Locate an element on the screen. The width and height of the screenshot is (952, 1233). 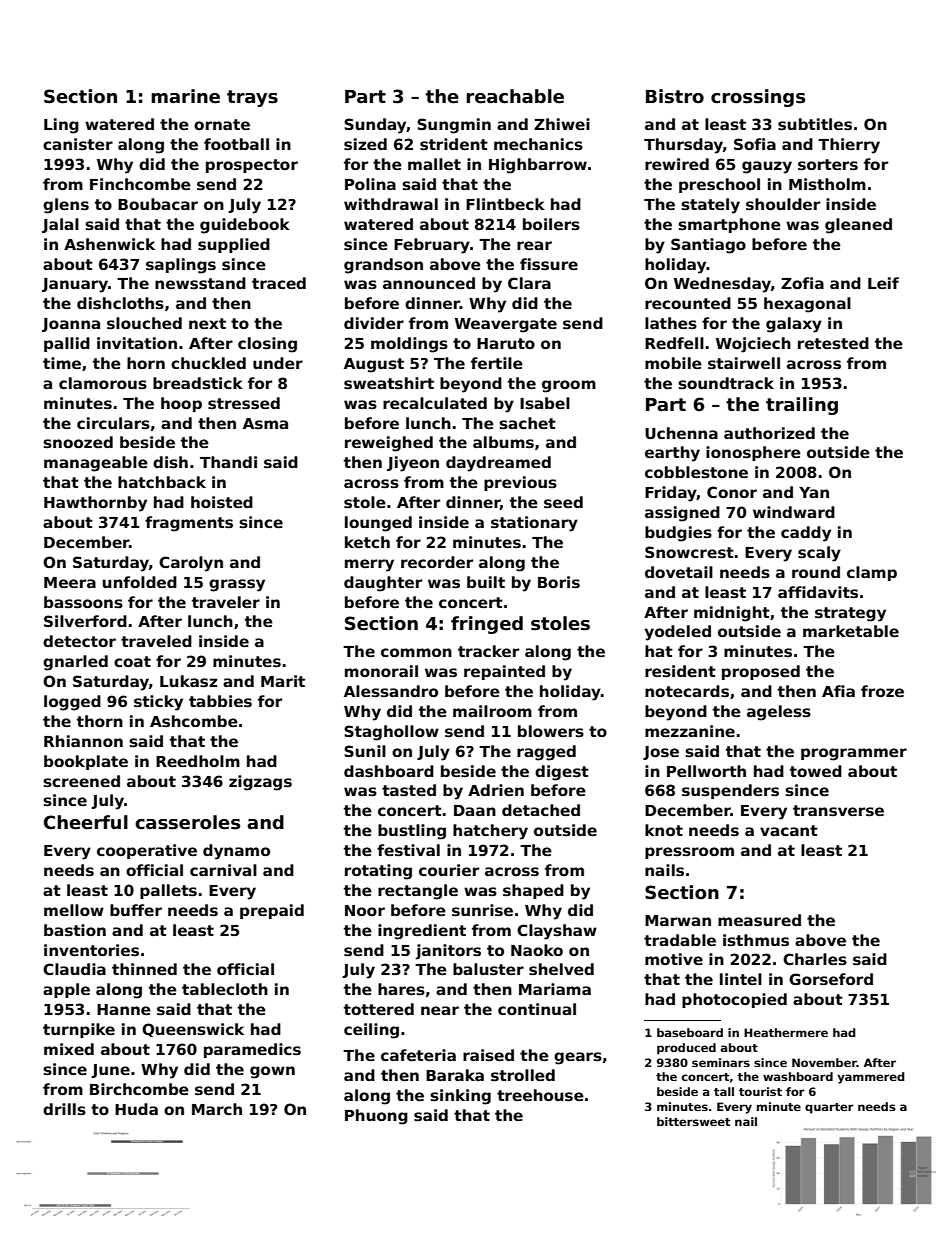
froze is located at coordinates (882, 691).
